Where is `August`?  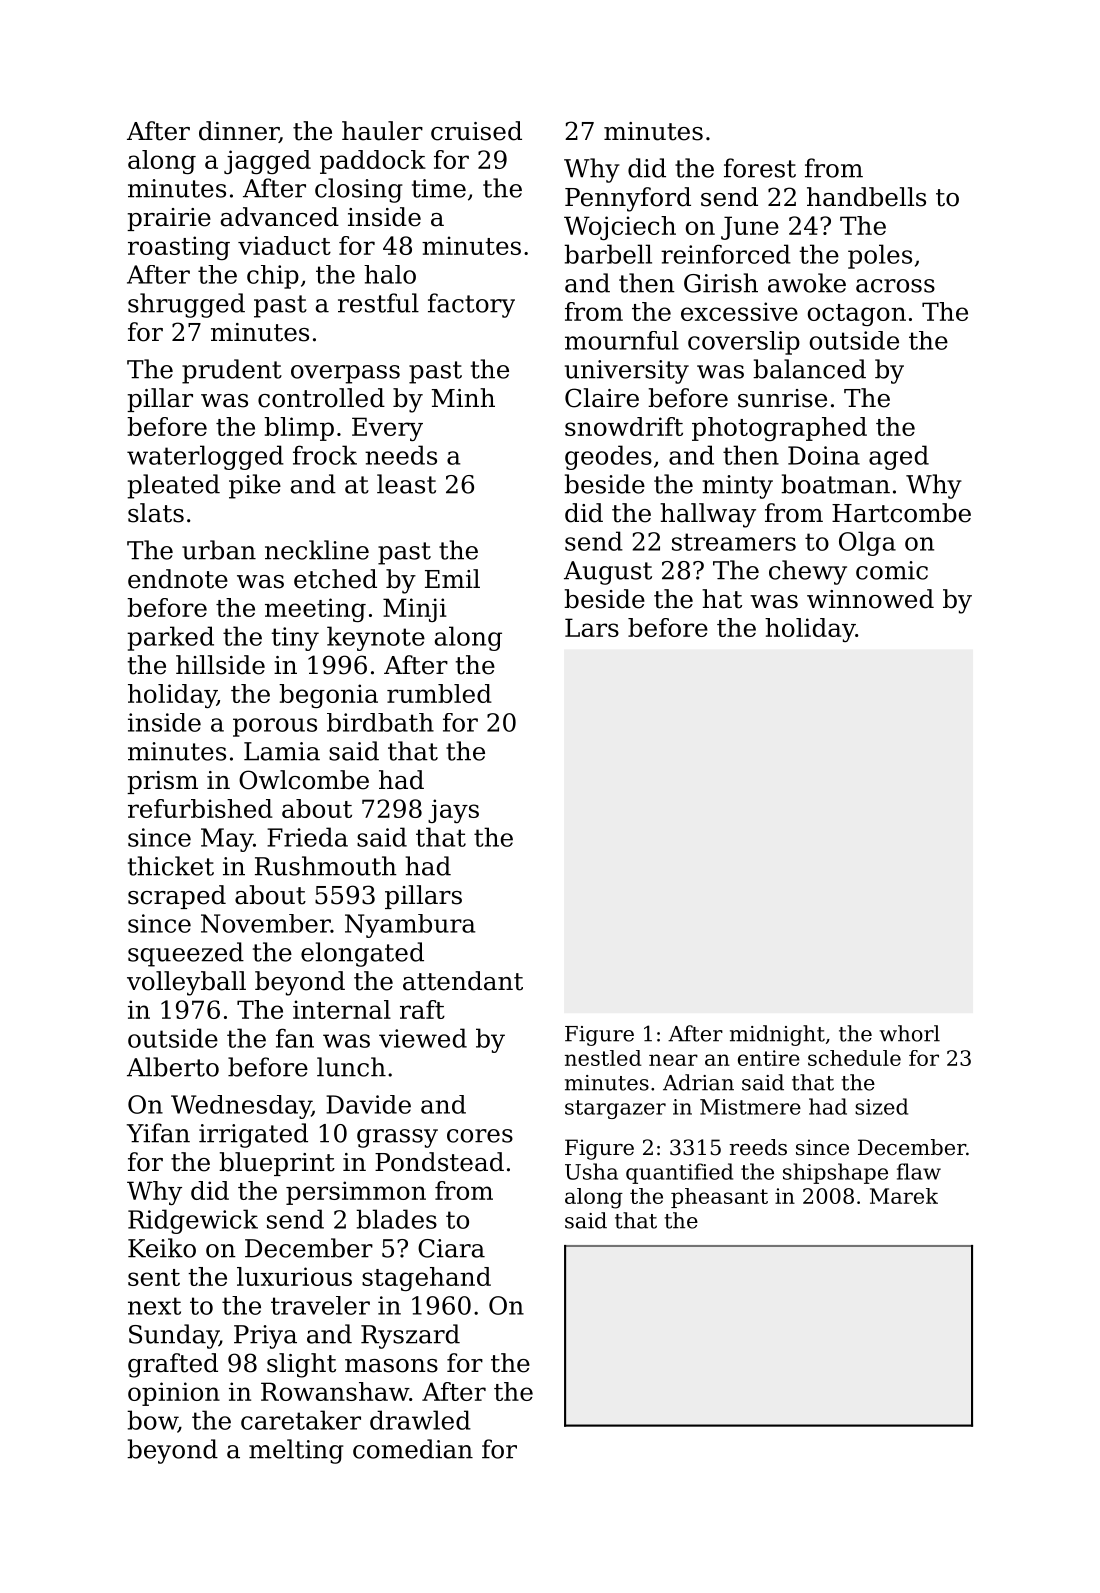 August is located at coordinates (608, 573).
